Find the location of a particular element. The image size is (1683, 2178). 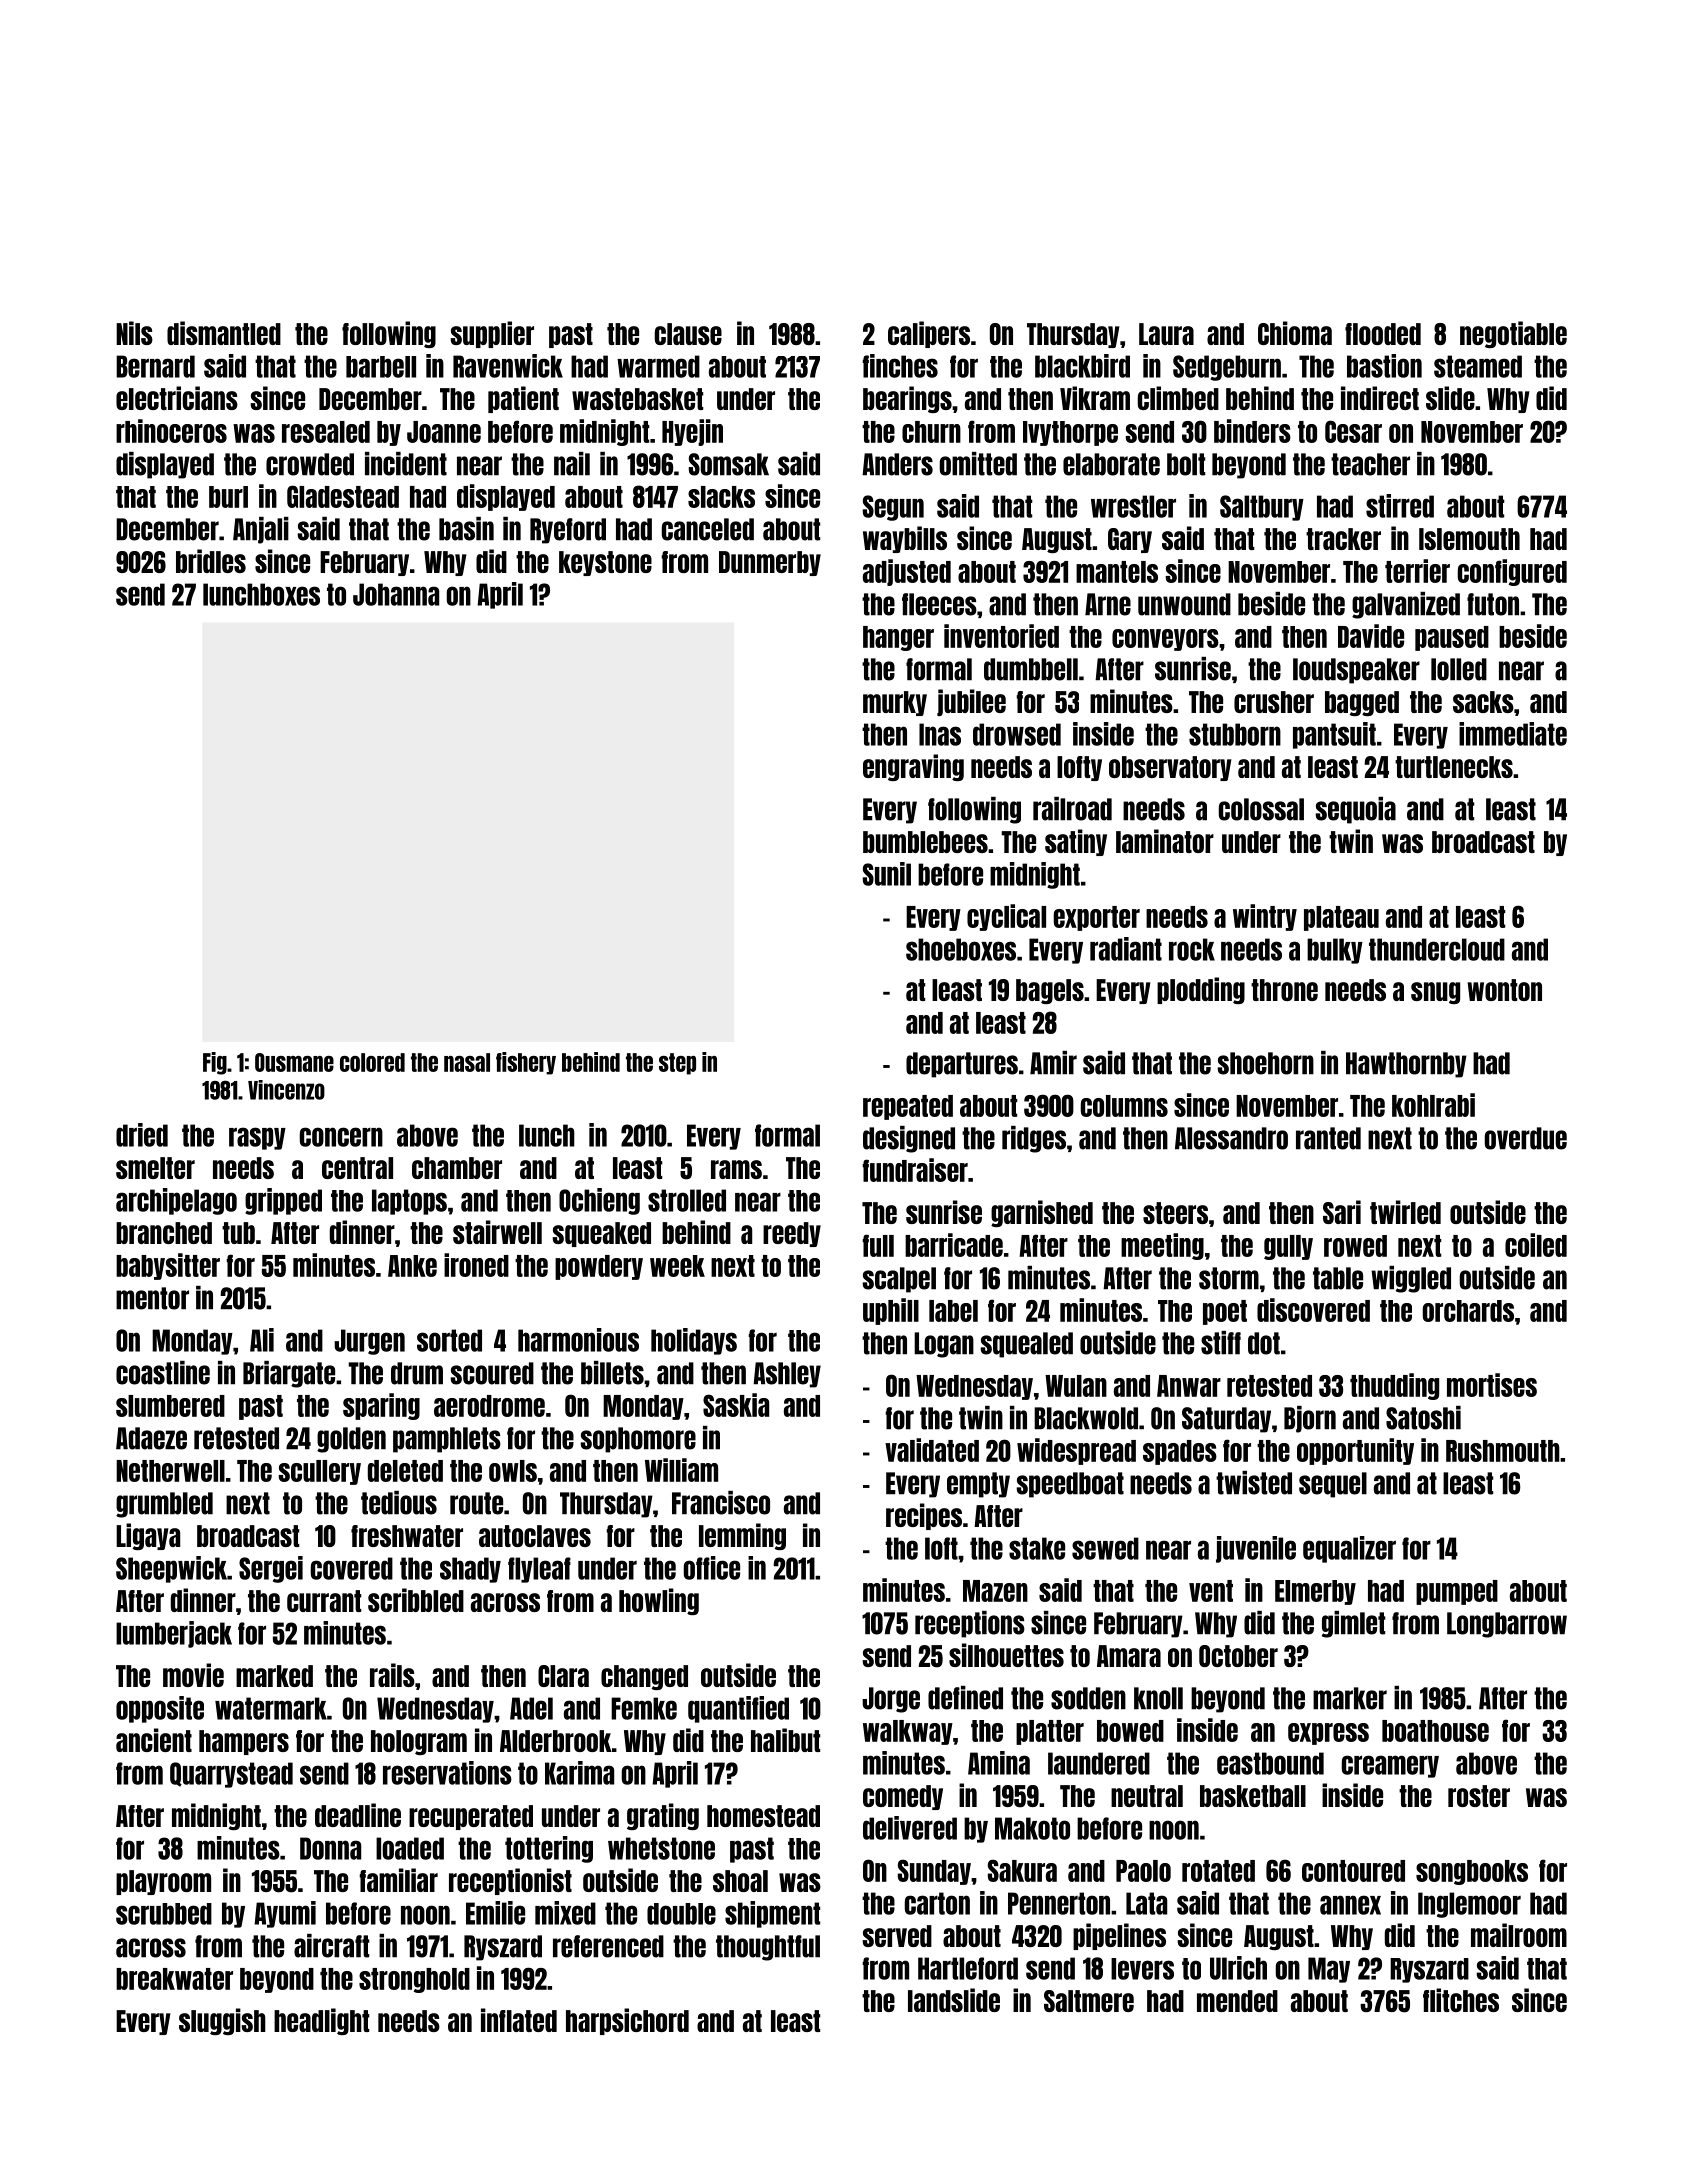

sequoia is located at coordinates (1355, 810).
